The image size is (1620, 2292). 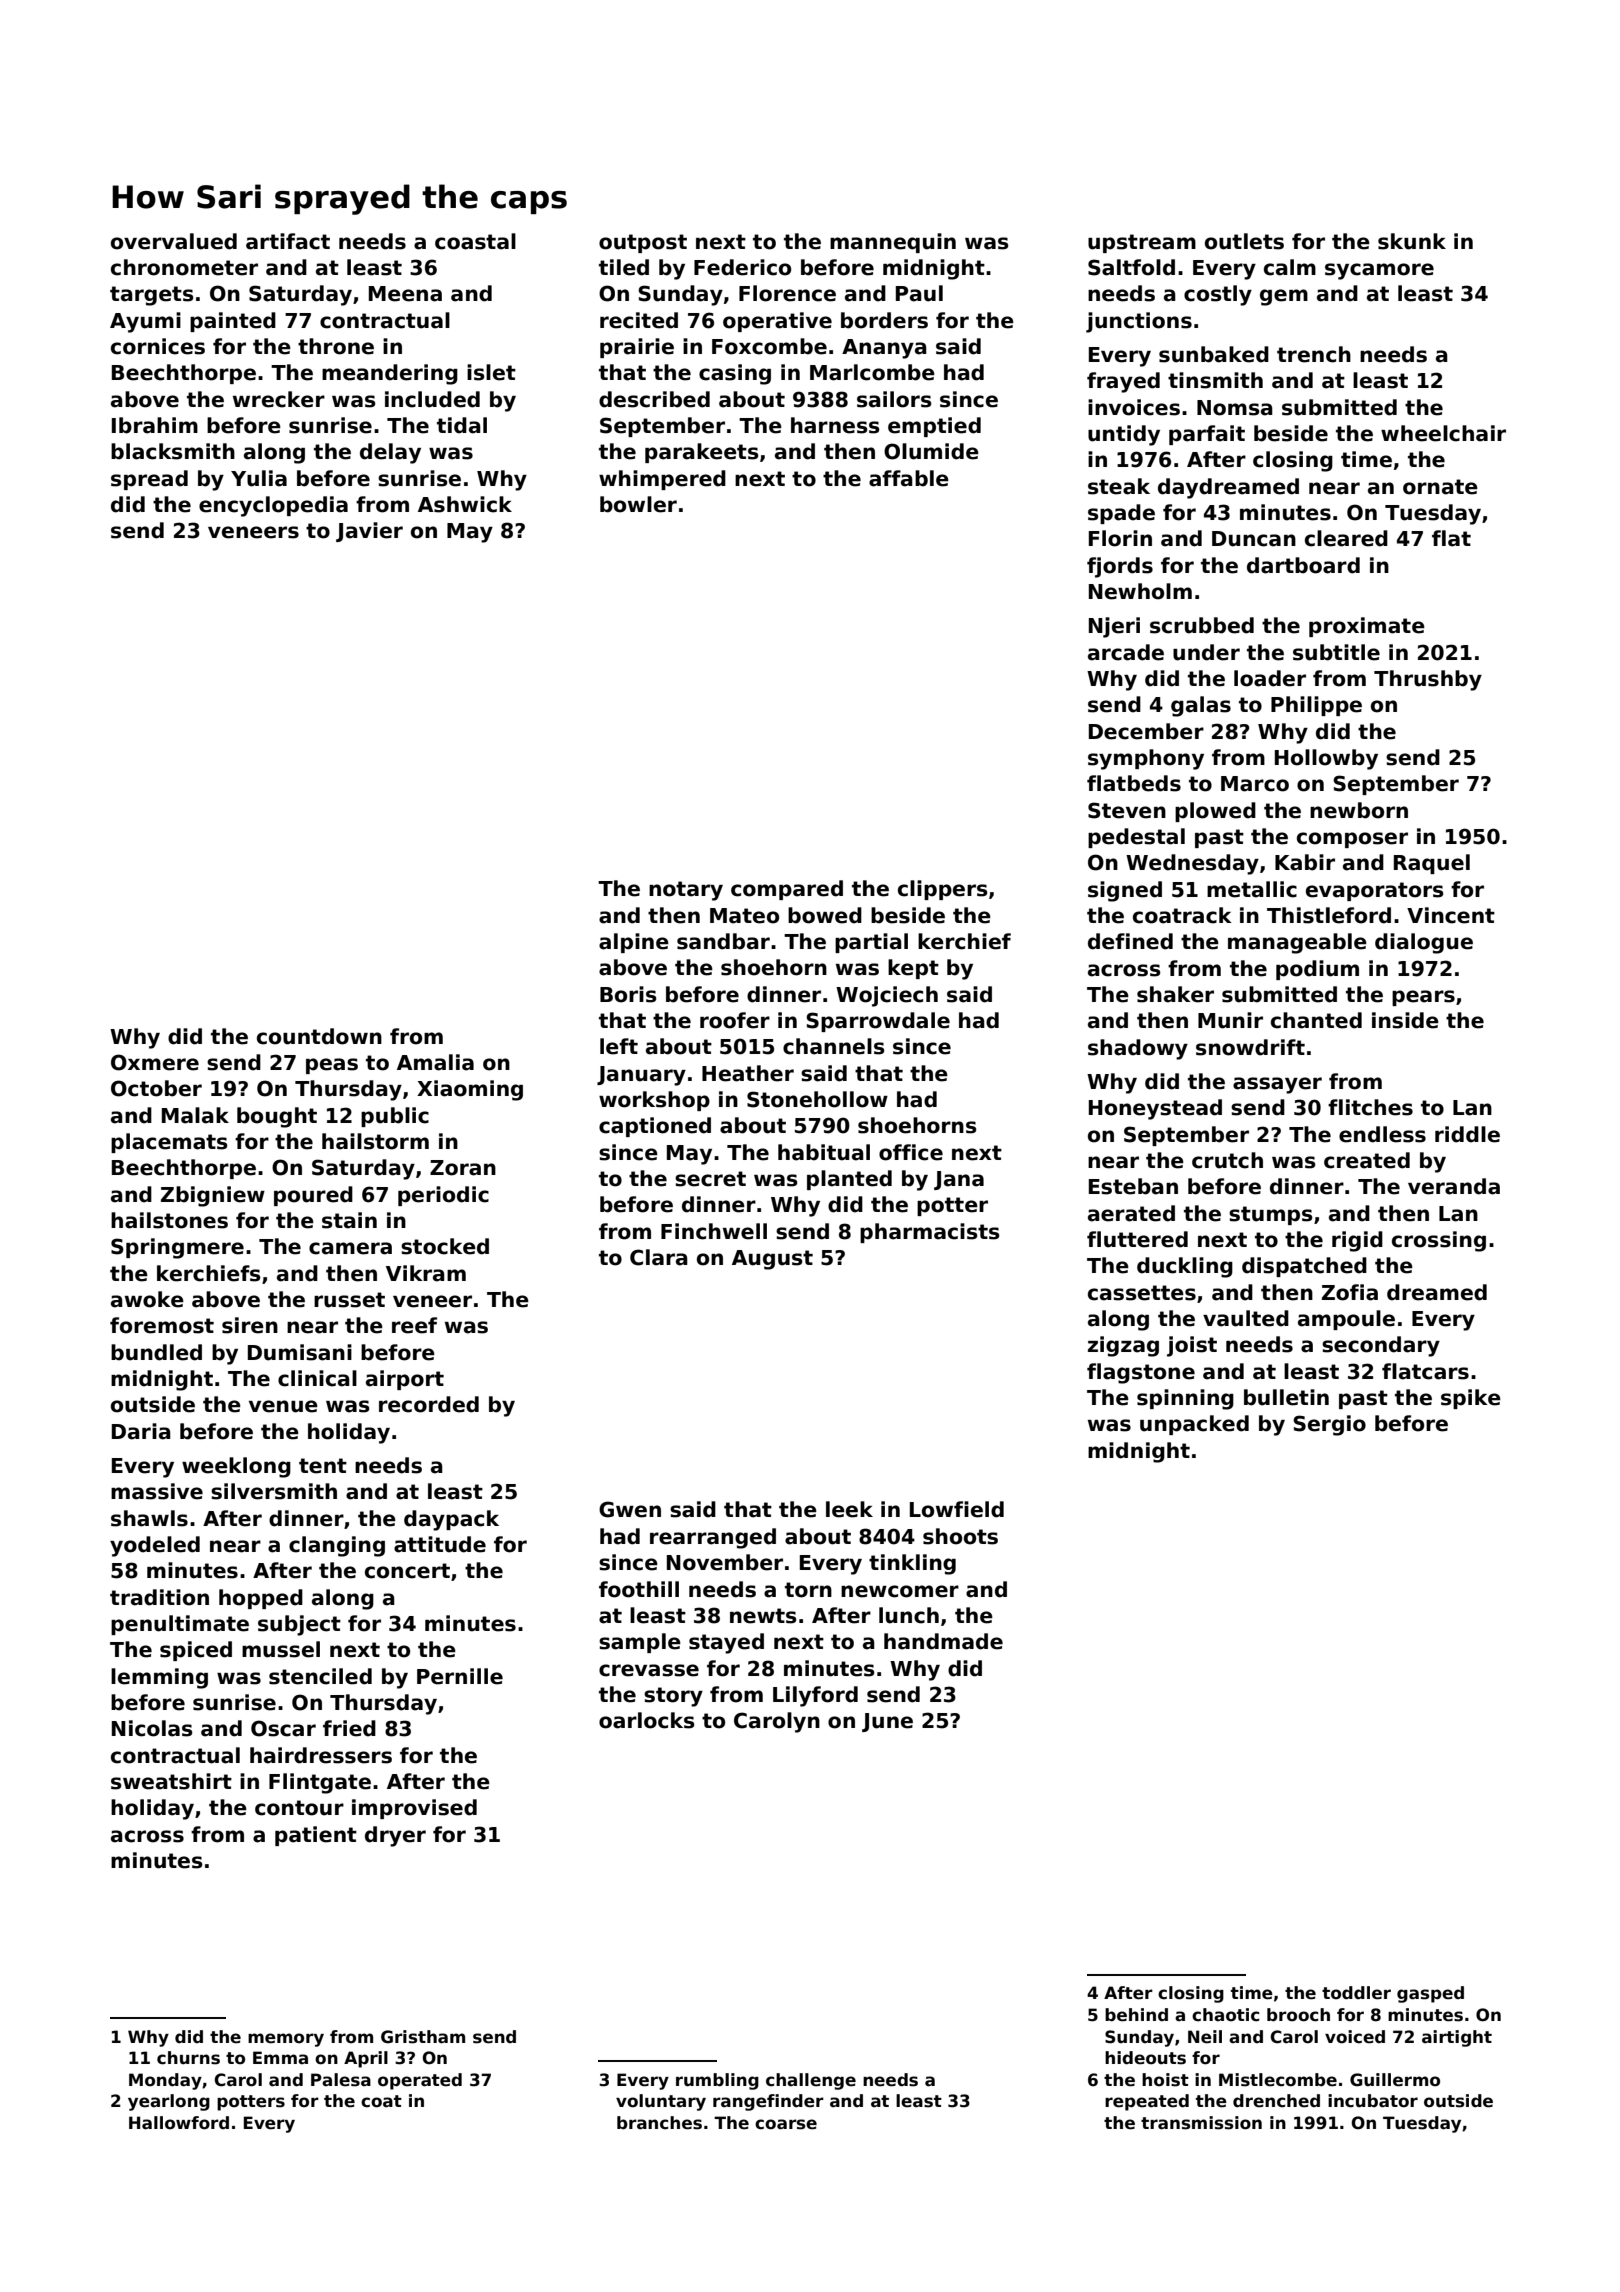 I want to click on Springmere, so click(x=177, y=1248).
